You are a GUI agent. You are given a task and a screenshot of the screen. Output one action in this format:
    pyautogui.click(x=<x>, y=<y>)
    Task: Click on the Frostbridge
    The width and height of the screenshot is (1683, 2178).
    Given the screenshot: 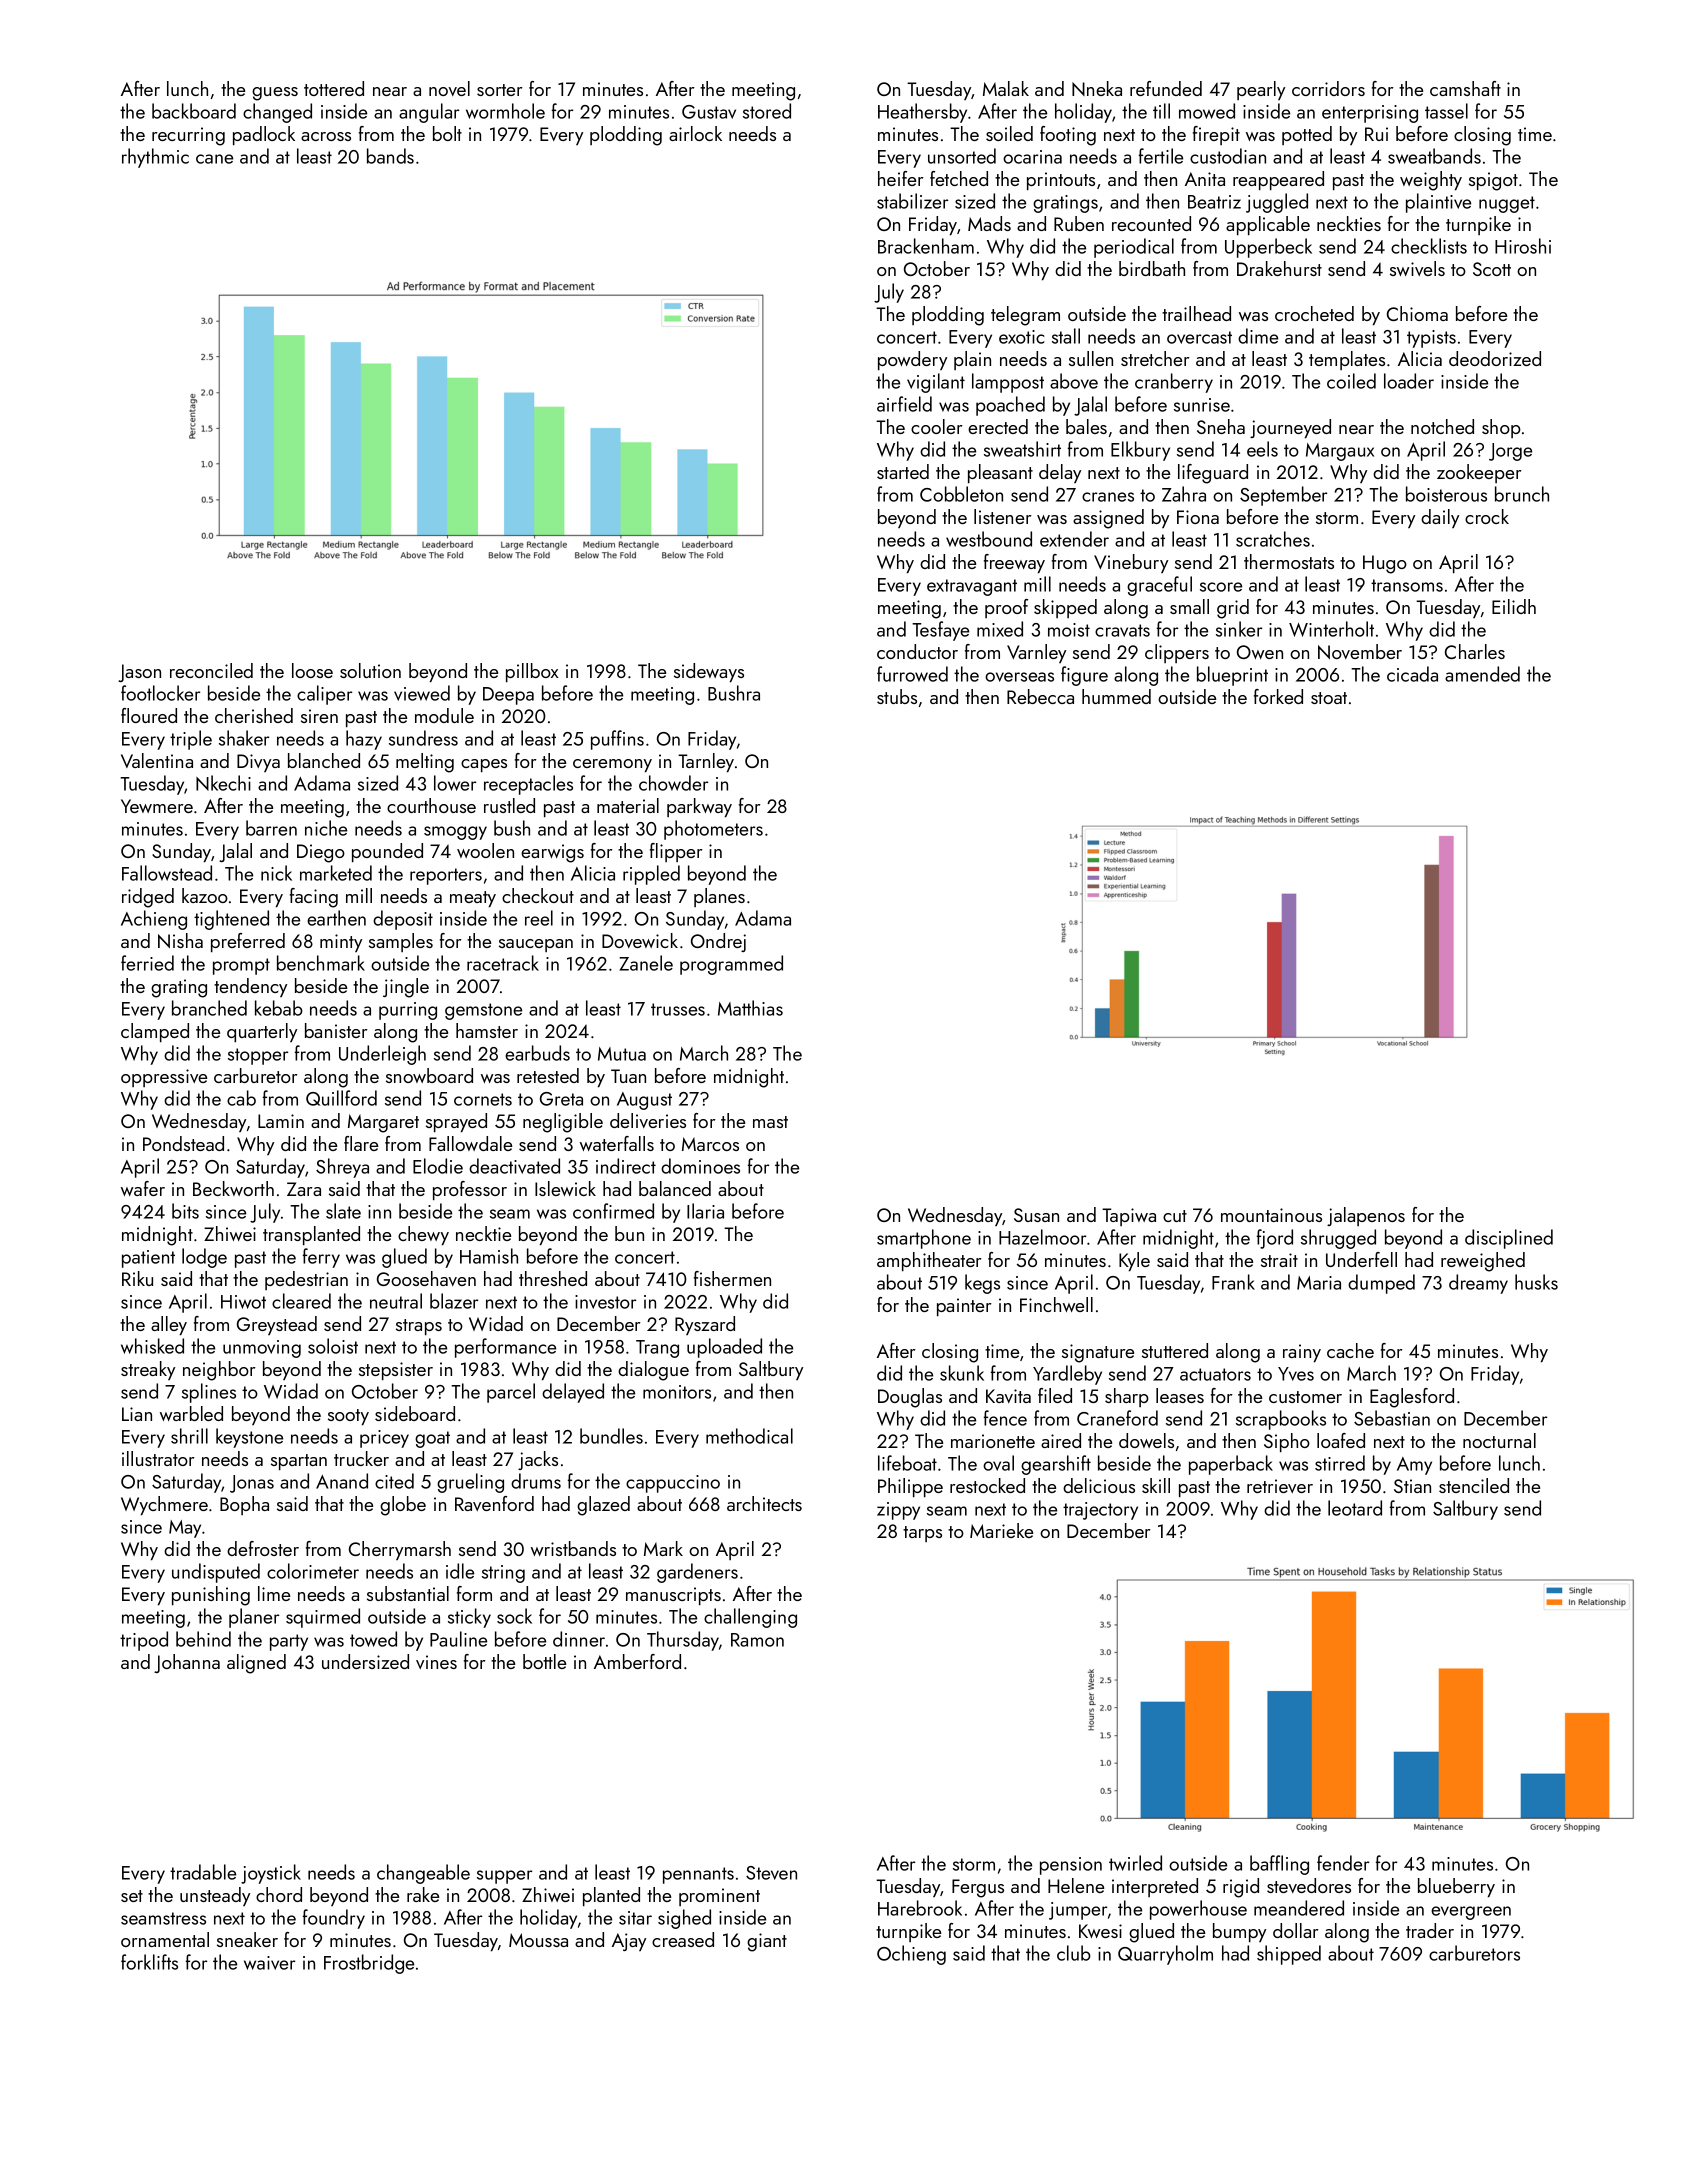 What is the action you would take?
    pyautogui.click(x=369, y=1964)
